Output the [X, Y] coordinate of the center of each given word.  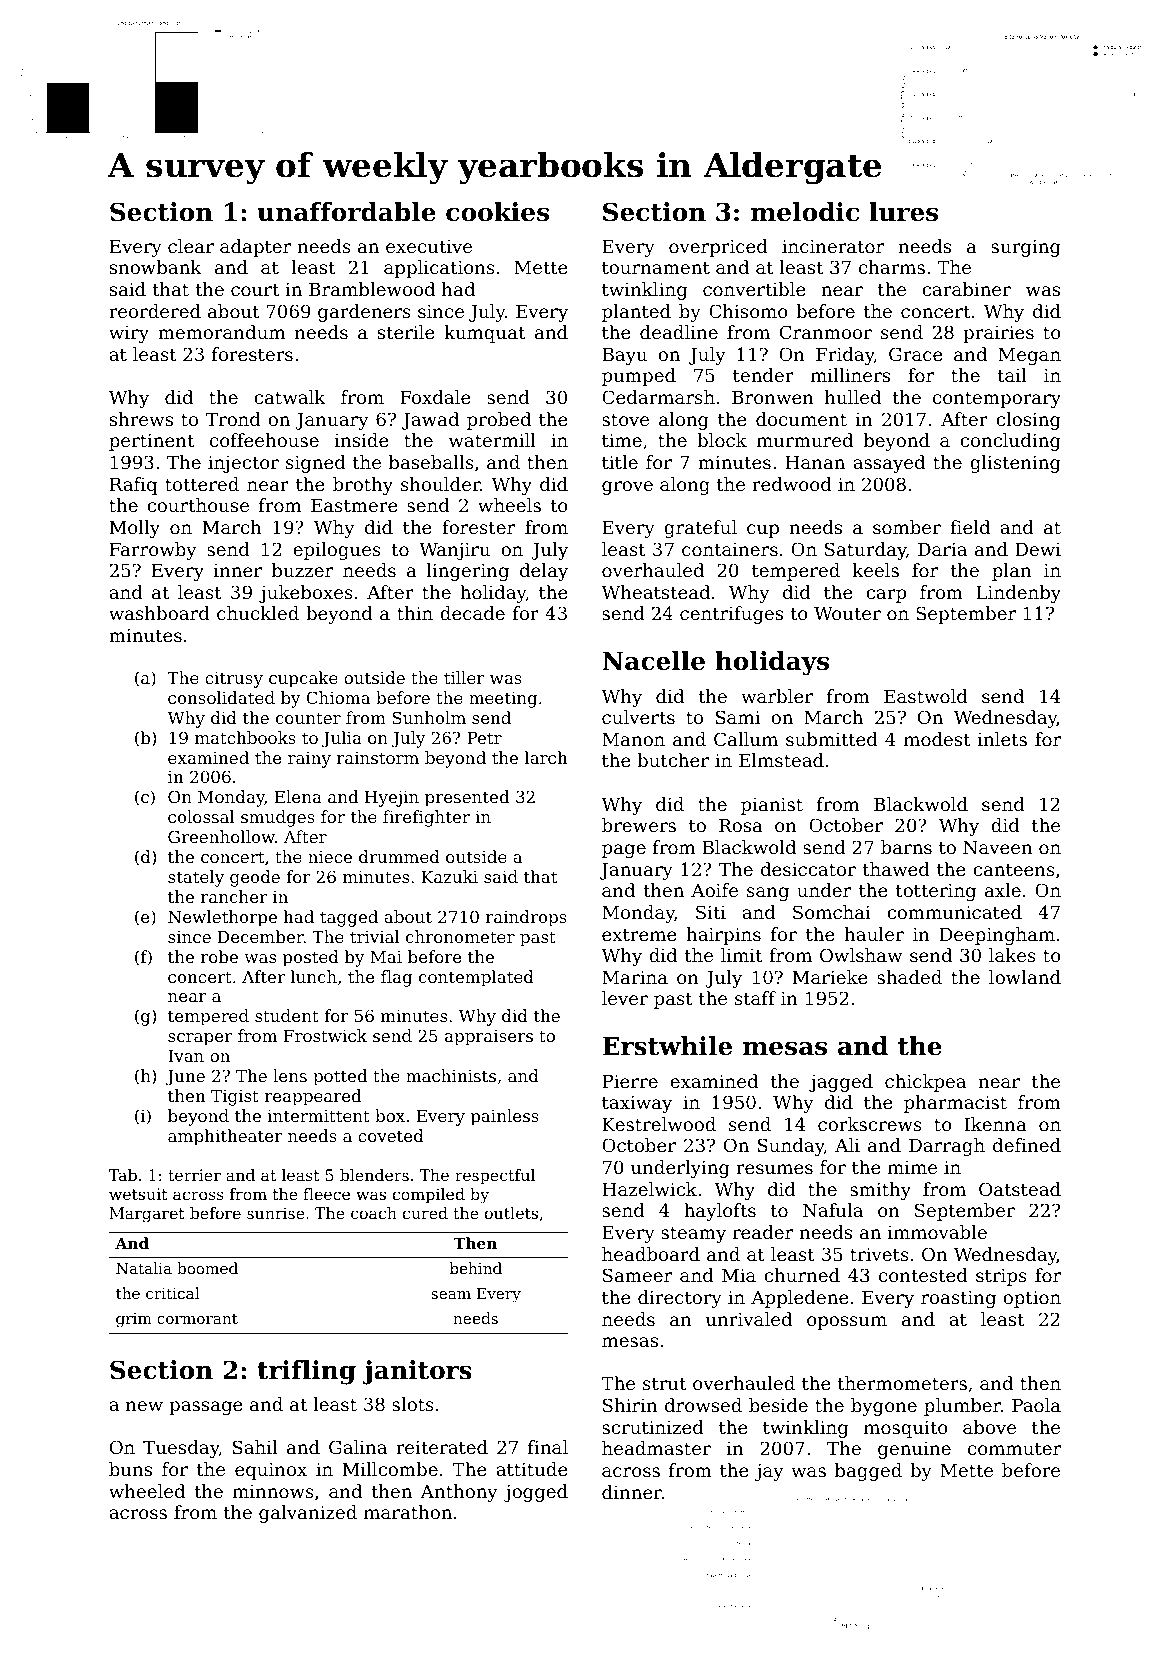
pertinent [151, 442]
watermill [492, 440]
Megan [1029, 356]
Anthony [458, 1493]
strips [1001, 1277]
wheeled [147, 1491]
